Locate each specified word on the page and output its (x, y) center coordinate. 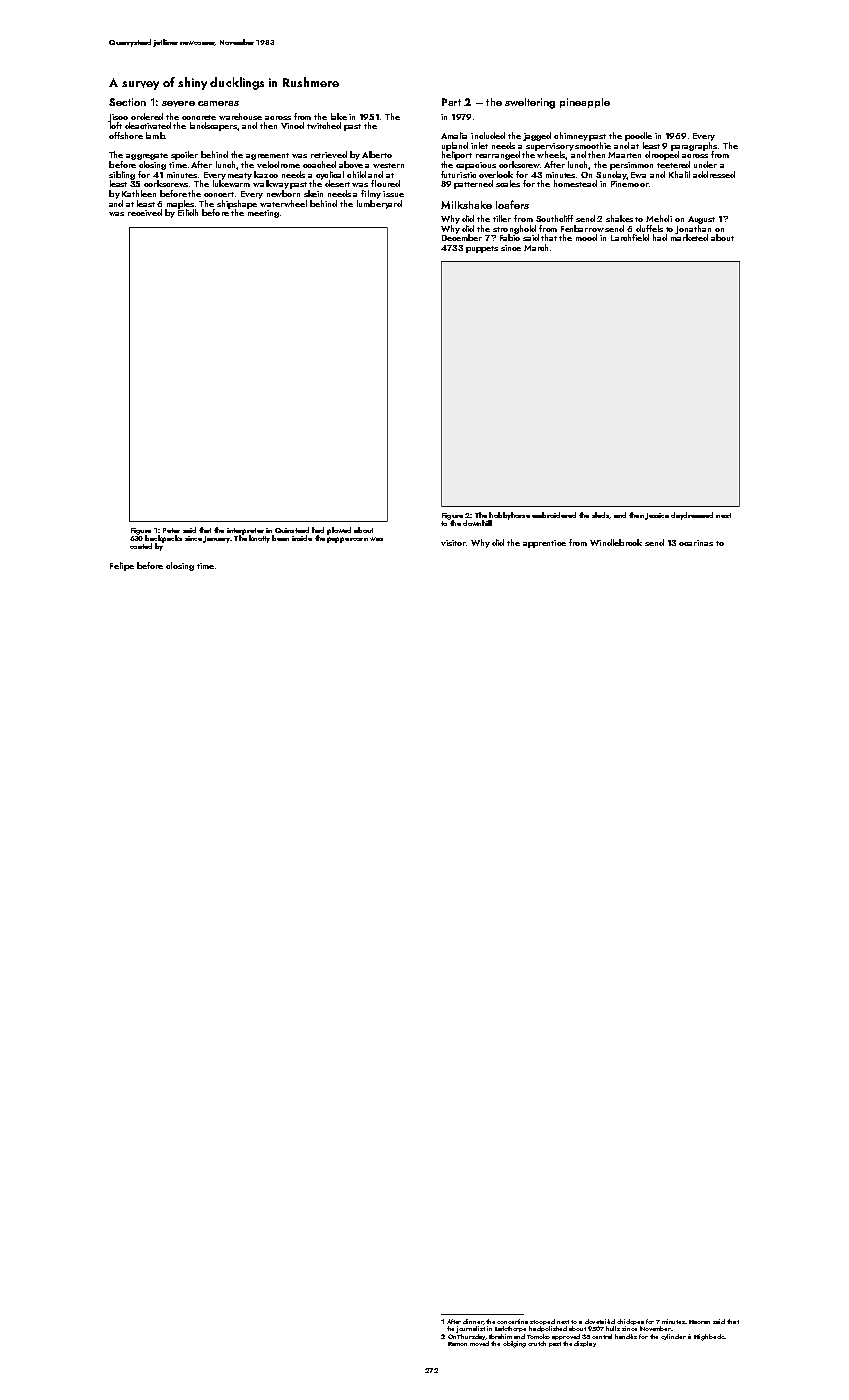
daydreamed (692, 516)
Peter (171, 530)
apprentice (544, 544)
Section (127, 102)
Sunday (611, 175)
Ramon (457, 1344)
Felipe (122, 566)
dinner (473, 1321)
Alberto (377, 154)
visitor (453, 543)
